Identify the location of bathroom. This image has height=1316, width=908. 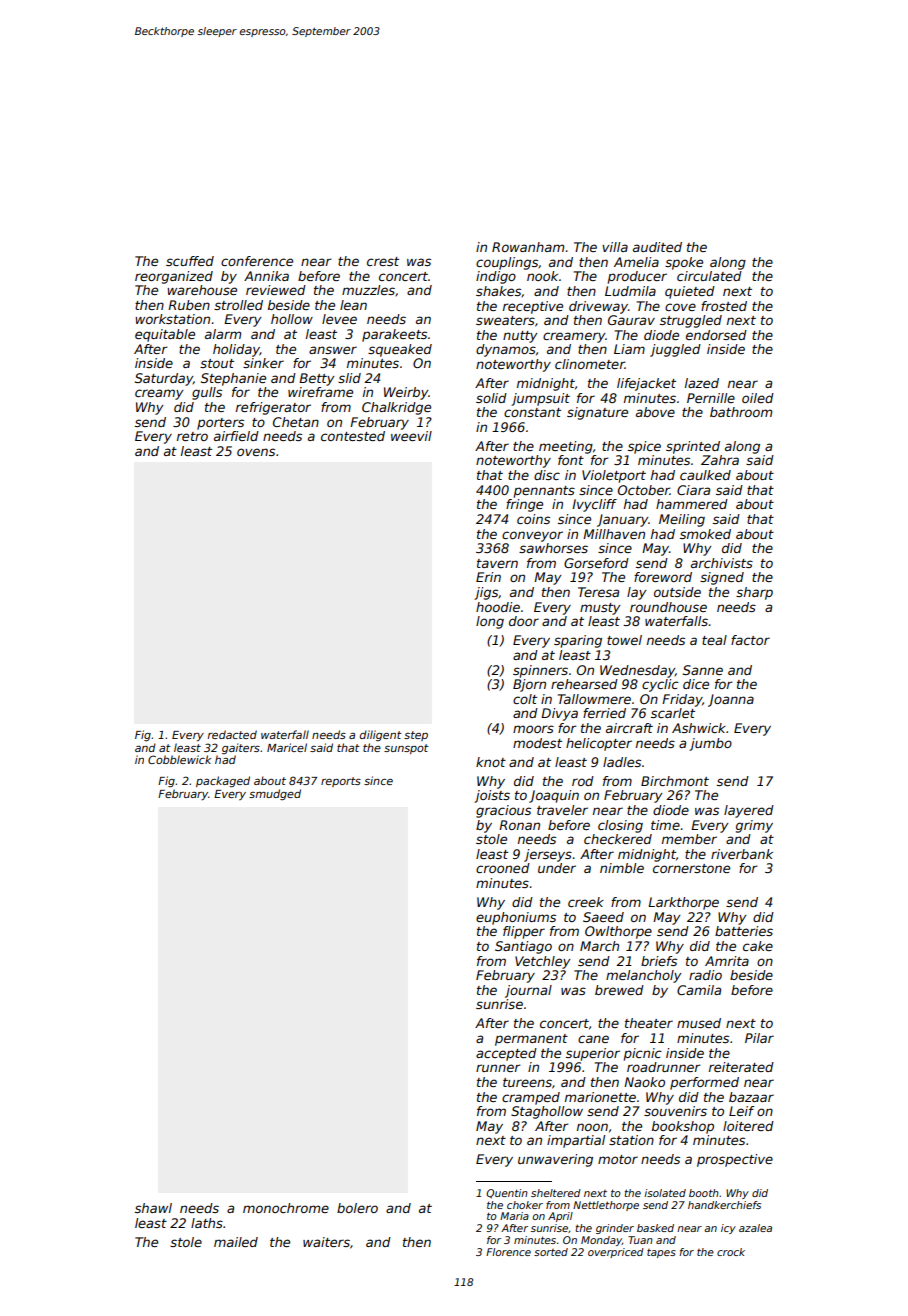
(741, 412).
